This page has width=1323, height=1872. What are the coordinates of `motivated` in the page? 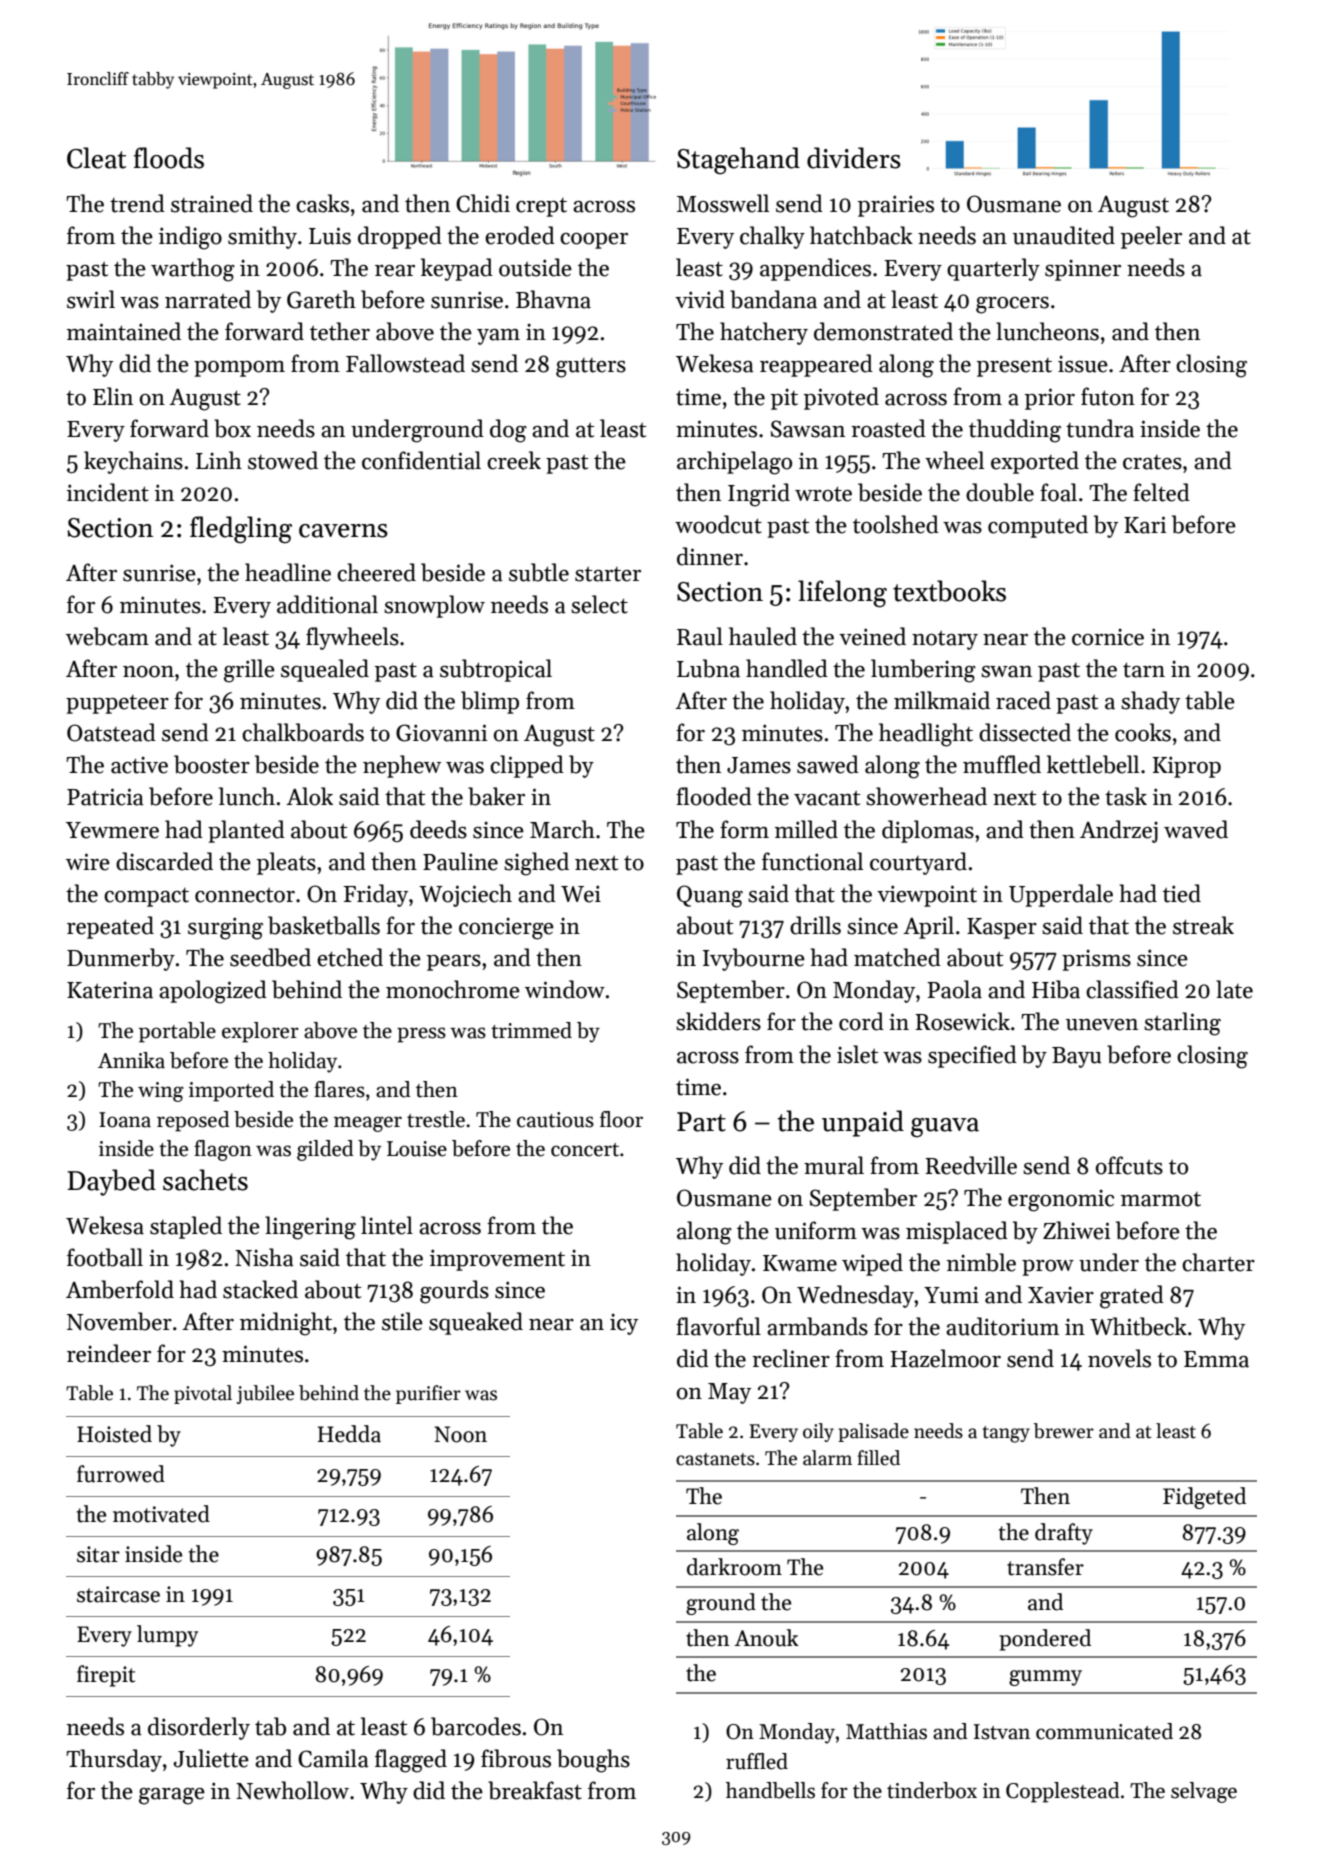 It's located at (161, 1514).
